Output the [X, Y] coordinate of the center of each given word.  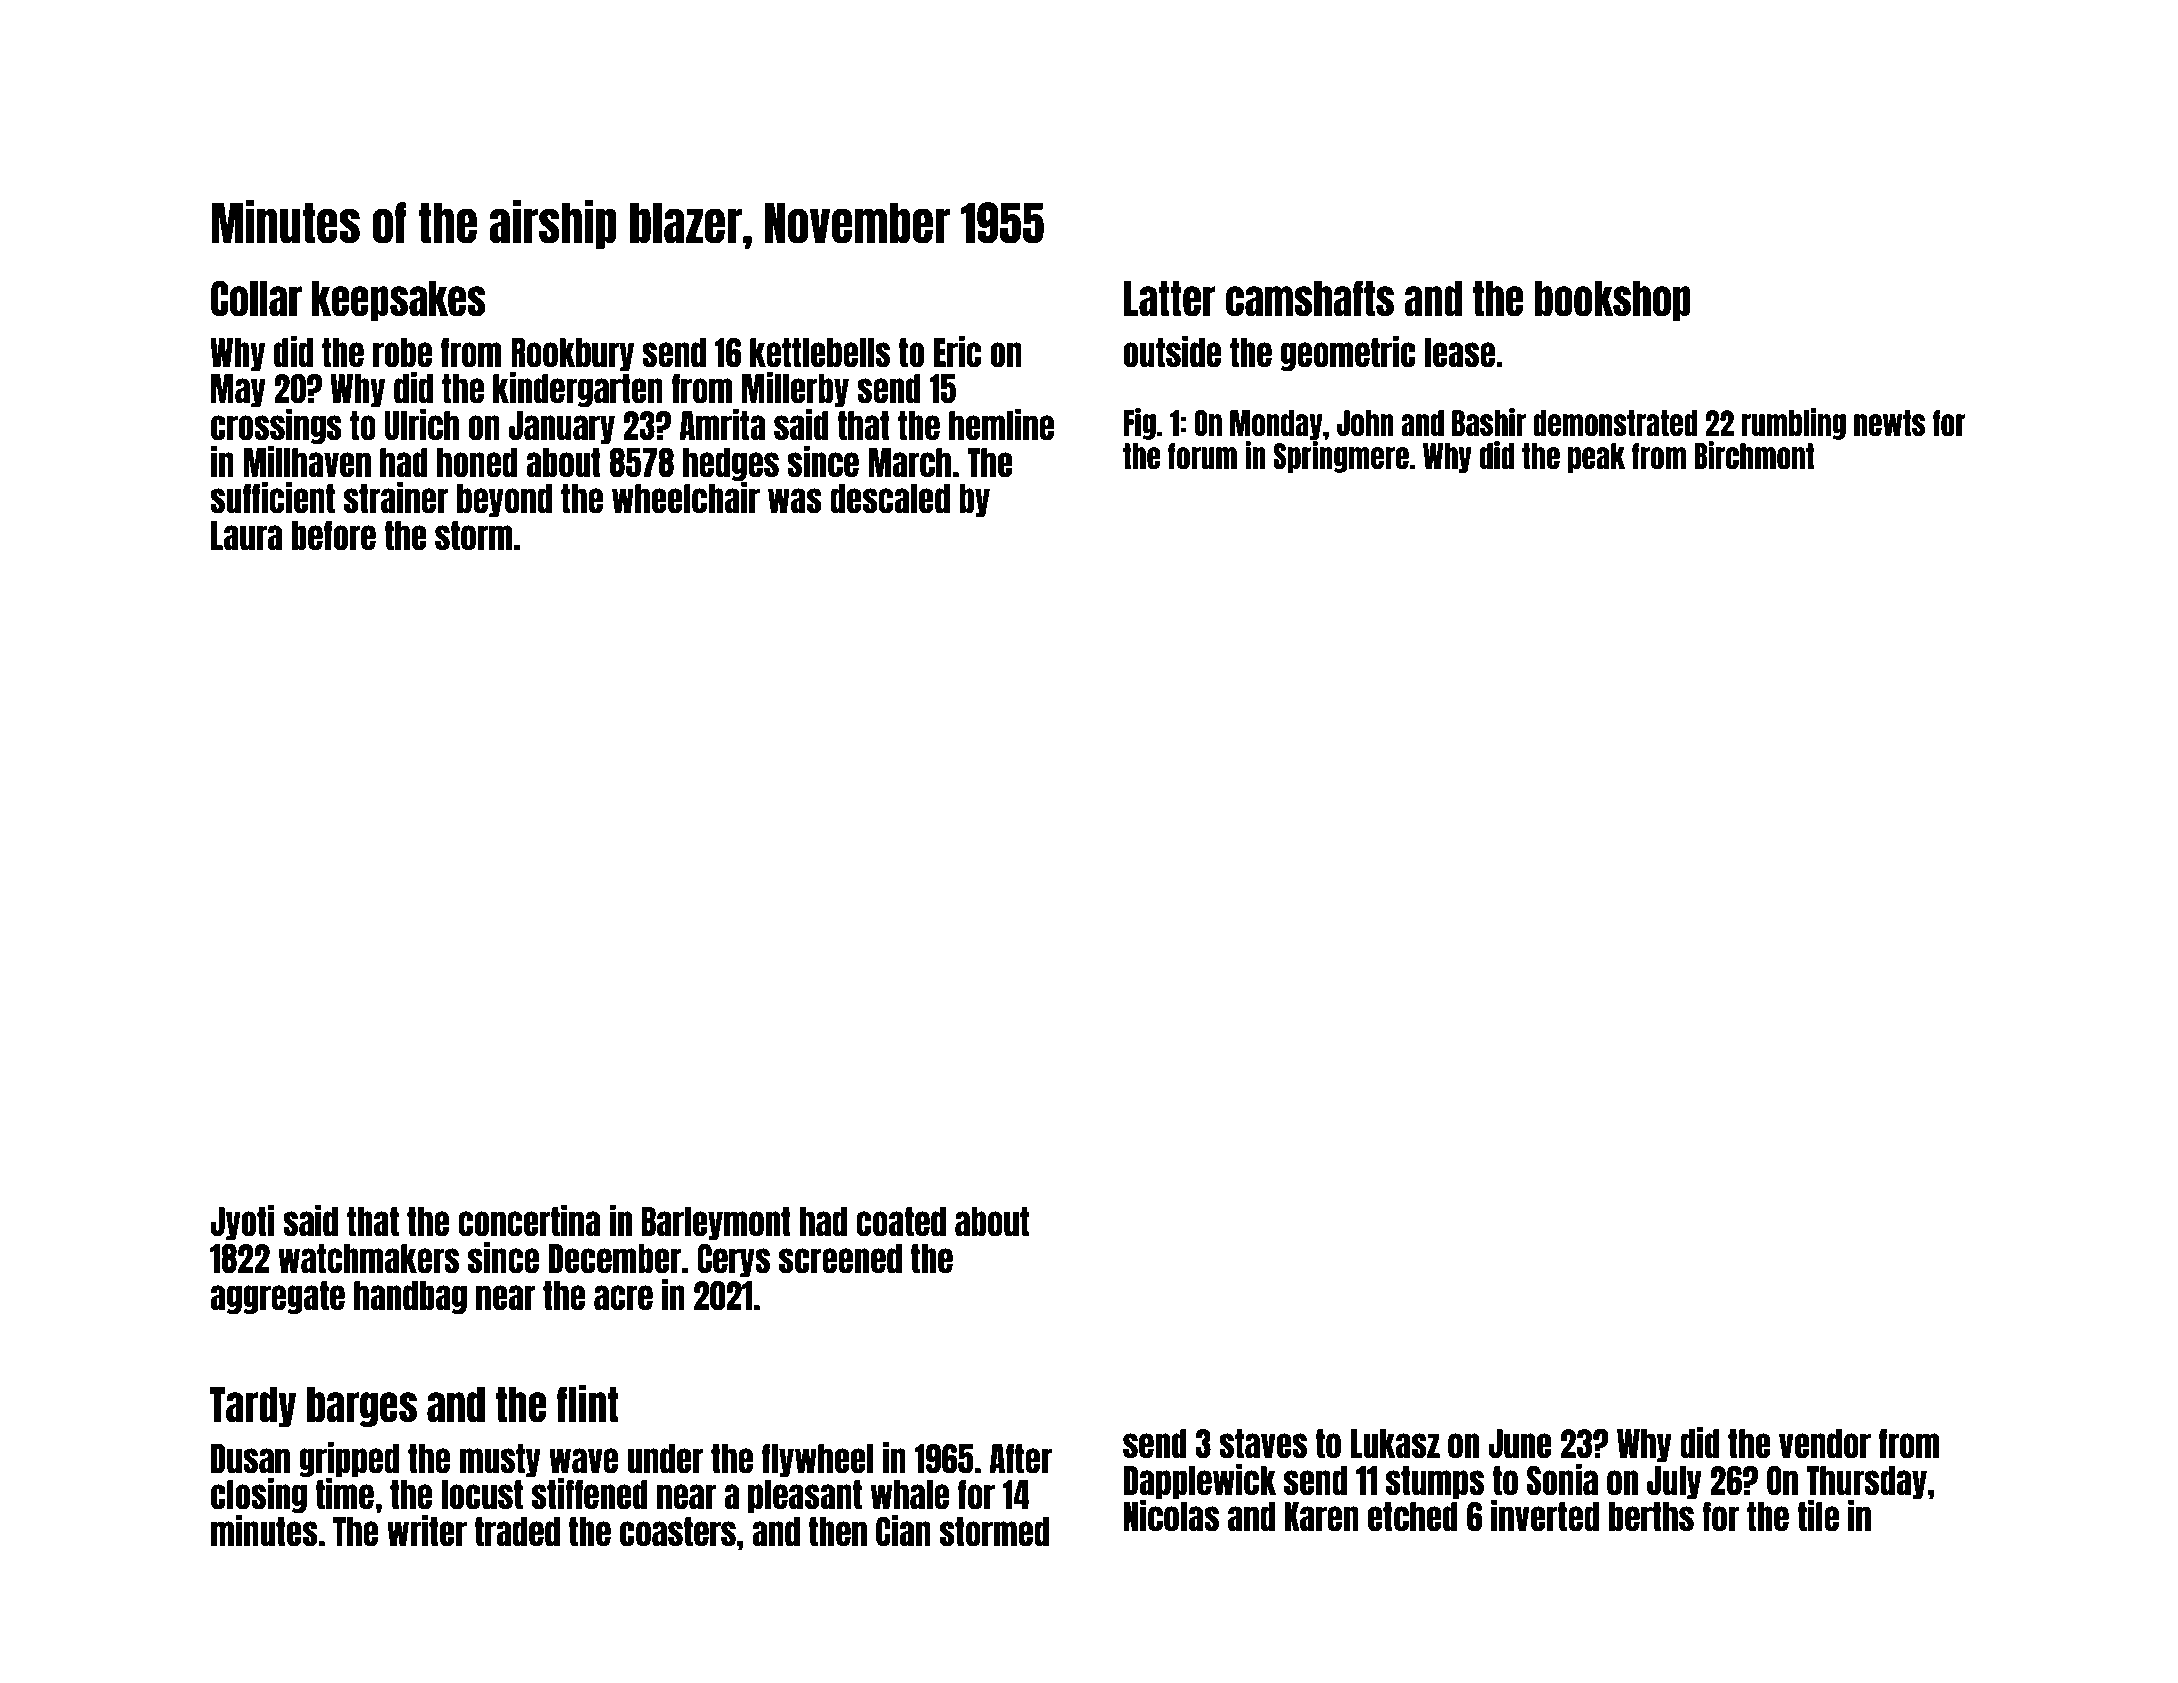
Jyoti [242, 1222]
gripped [349, 1459]
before [334, 536]
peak [1596, 458]
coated [901, 1222]
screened [840, 1259]
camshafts [1310, 298]
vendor [1825, 1444]
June [1520, 1444]
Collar [256, 298]
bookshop [1613, 301]
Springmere [1341, 457]
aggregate [277, 1297]
